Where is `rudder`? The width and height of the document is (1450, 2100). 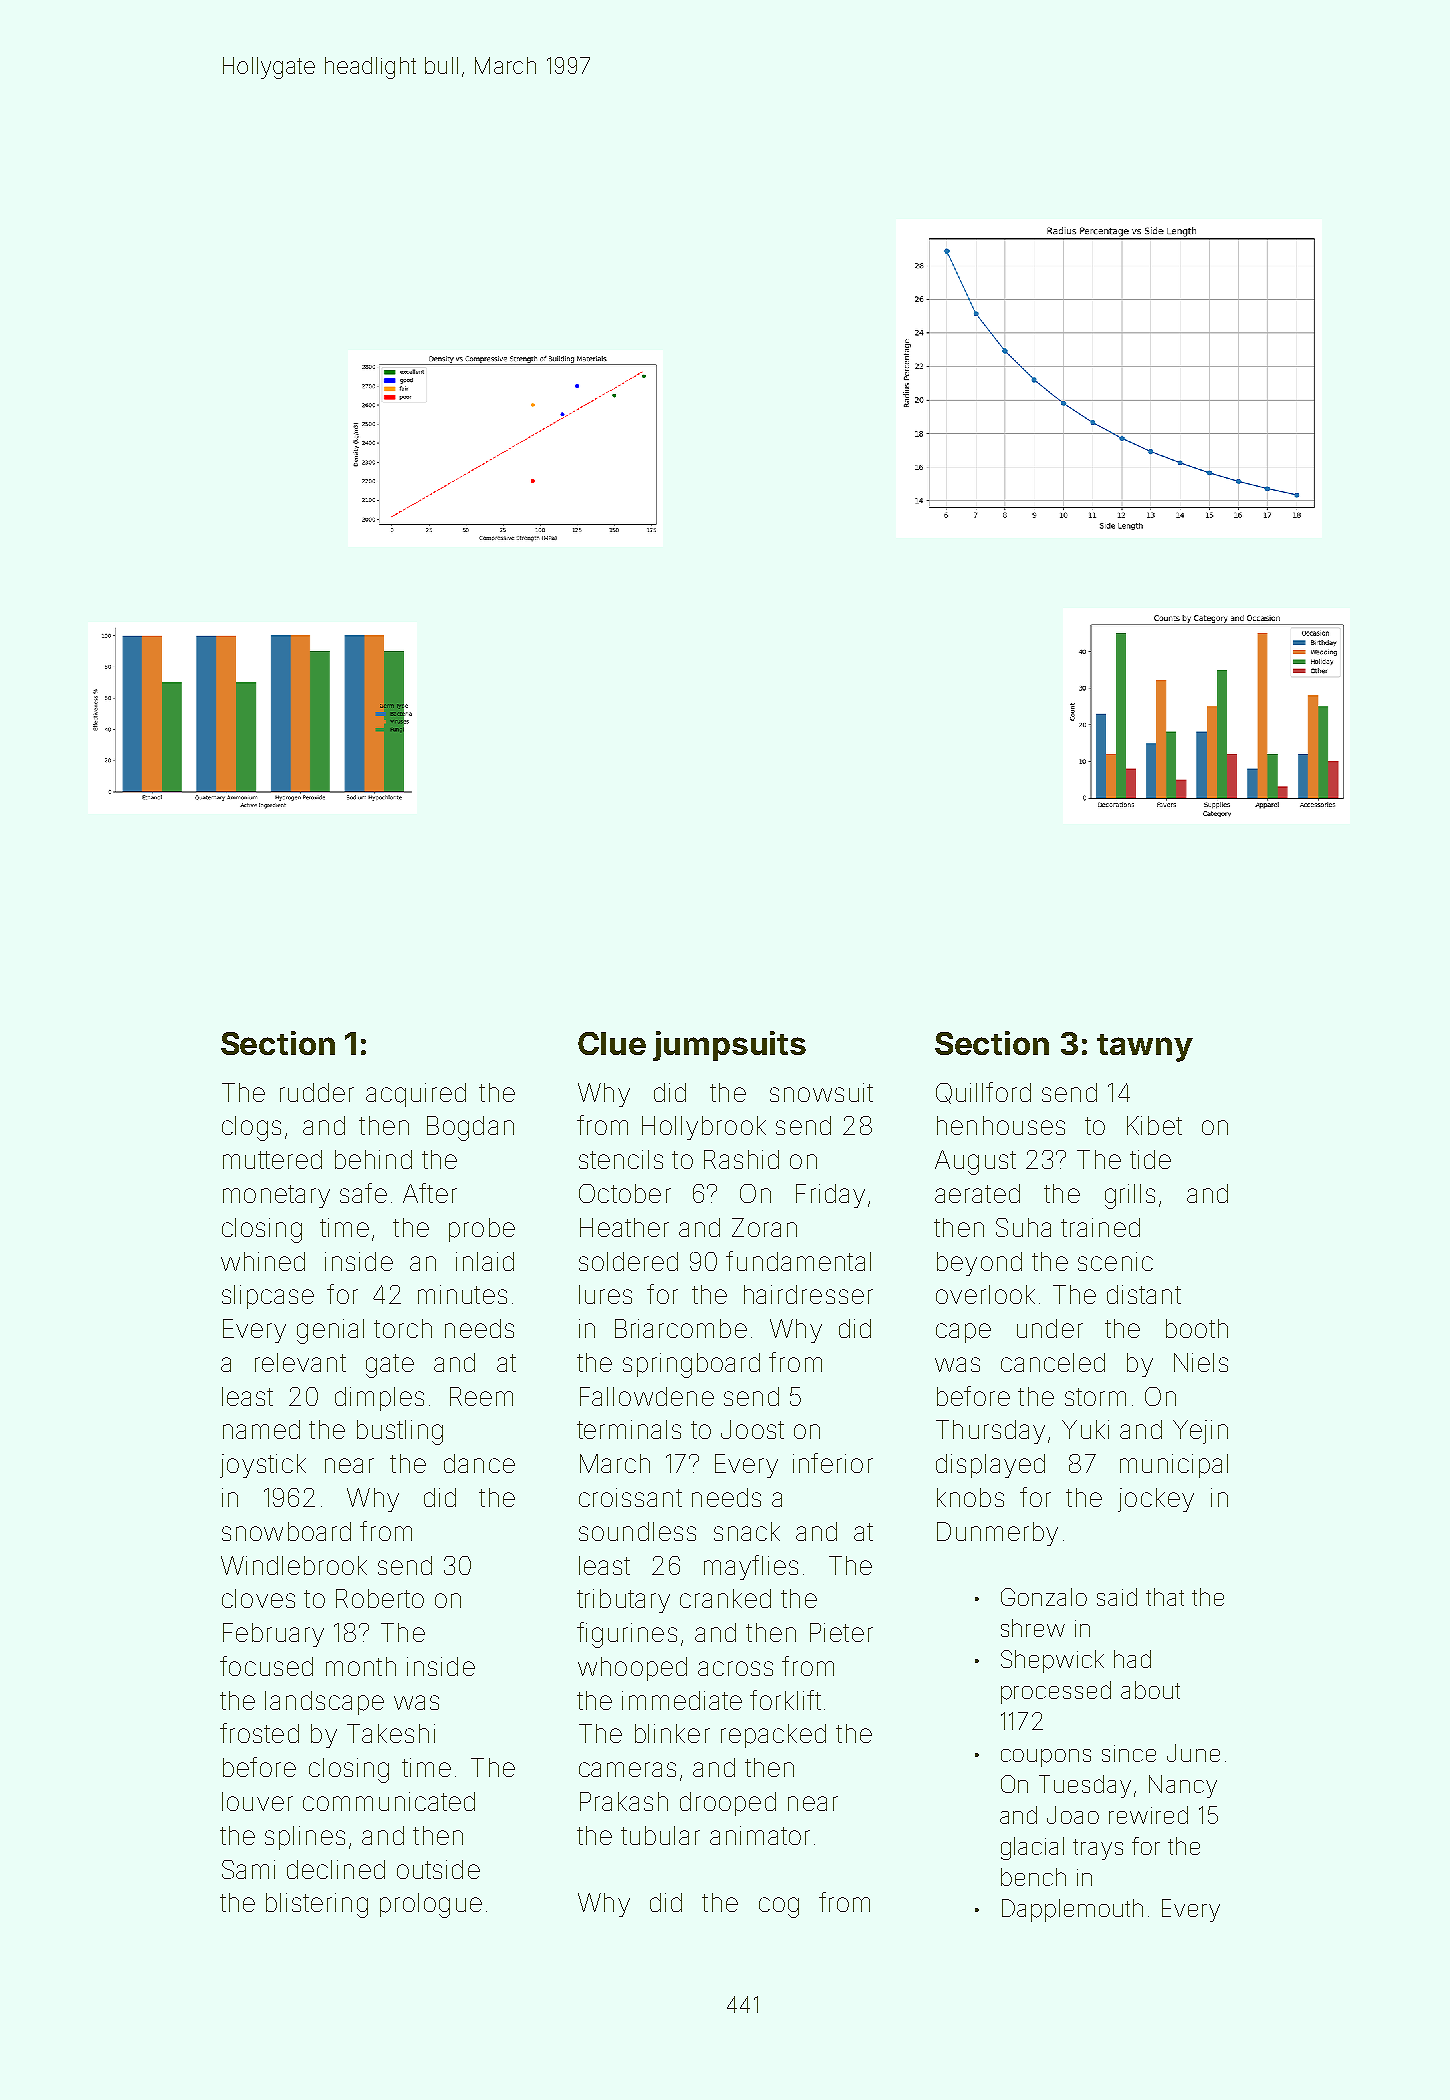 rudder is located at coordinates (317, 1092).
